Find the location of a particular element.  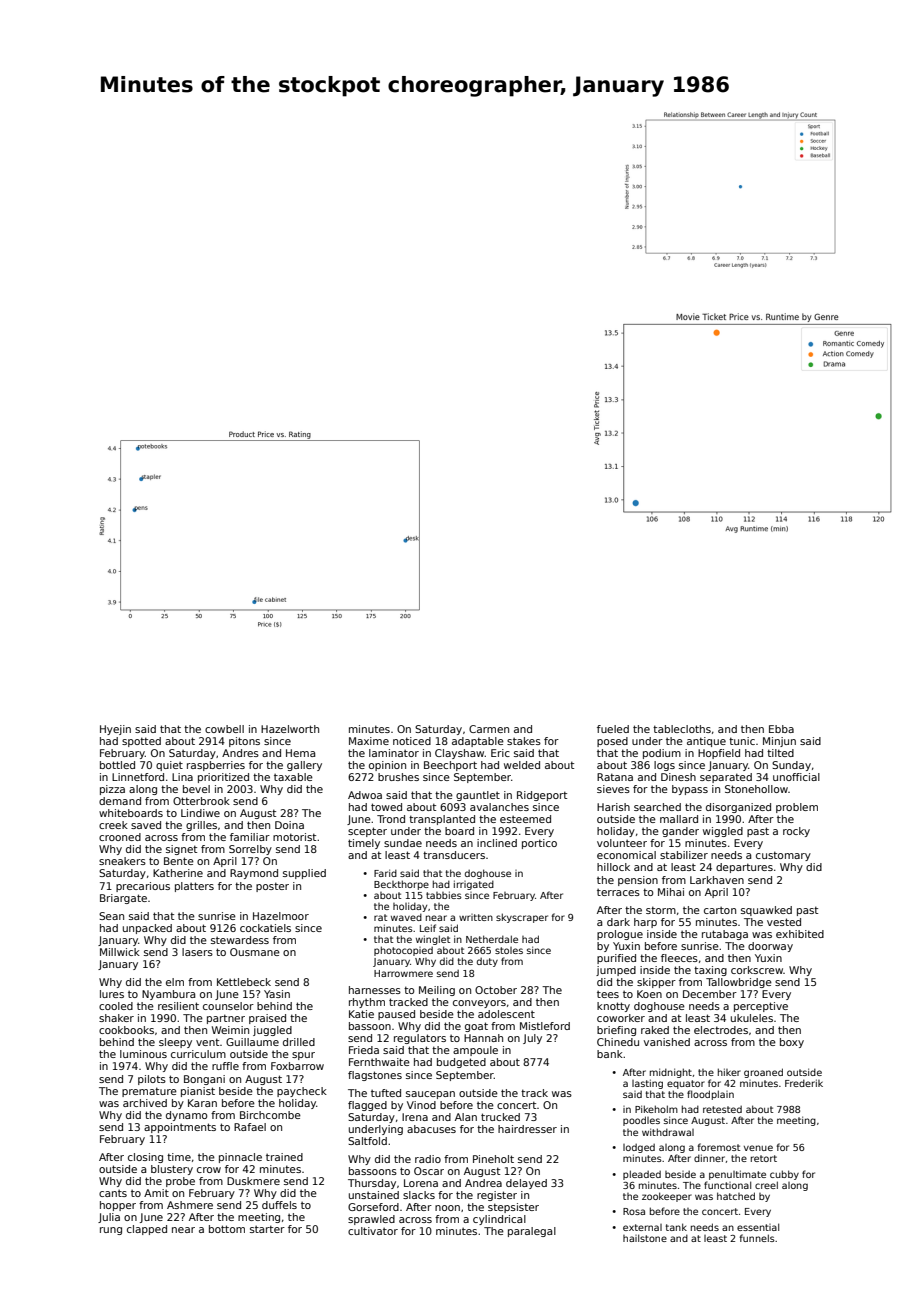

Millwick is located at coordinates (120, 952).
